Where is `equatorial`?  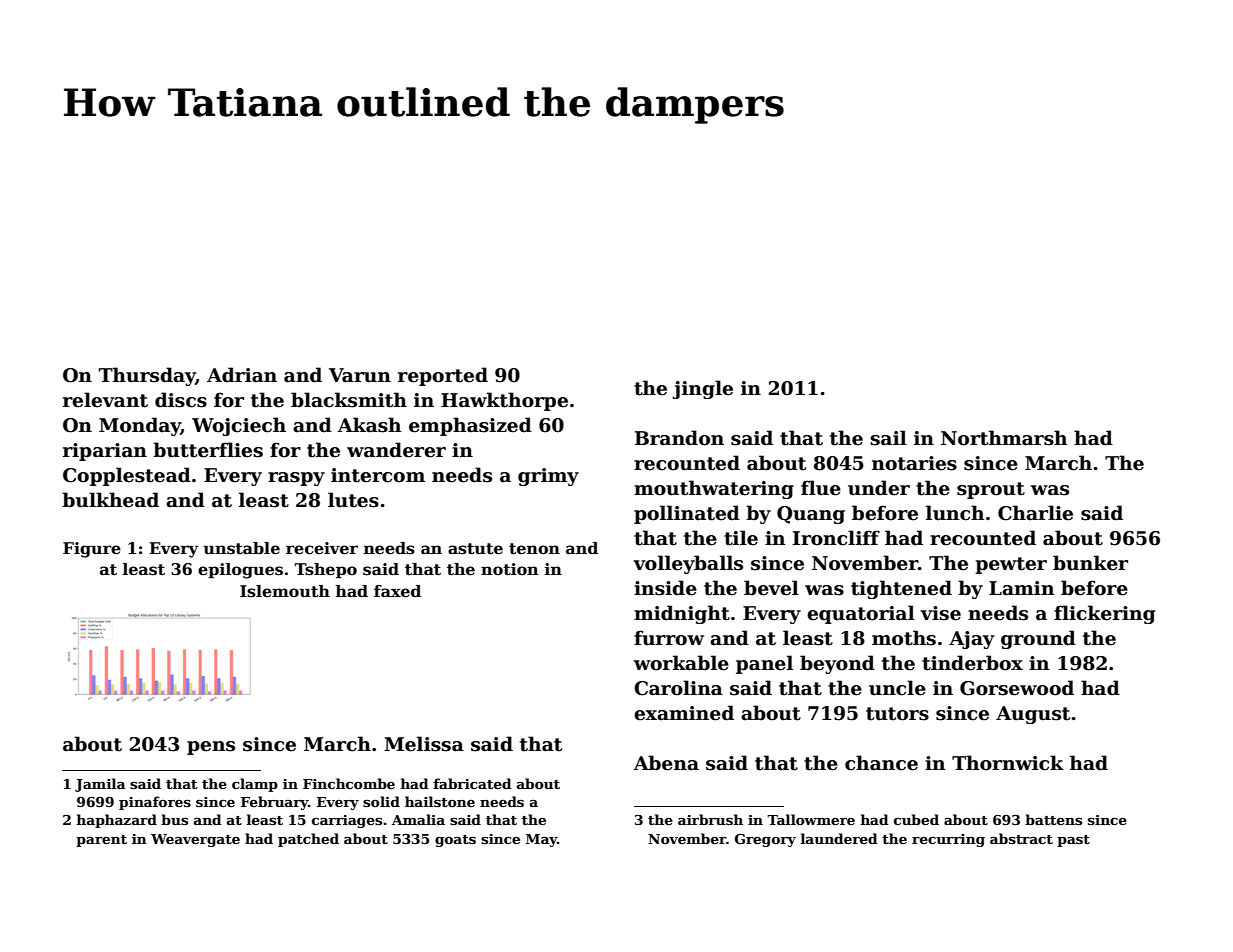 equatorial is located at coordinates (861, 614).
